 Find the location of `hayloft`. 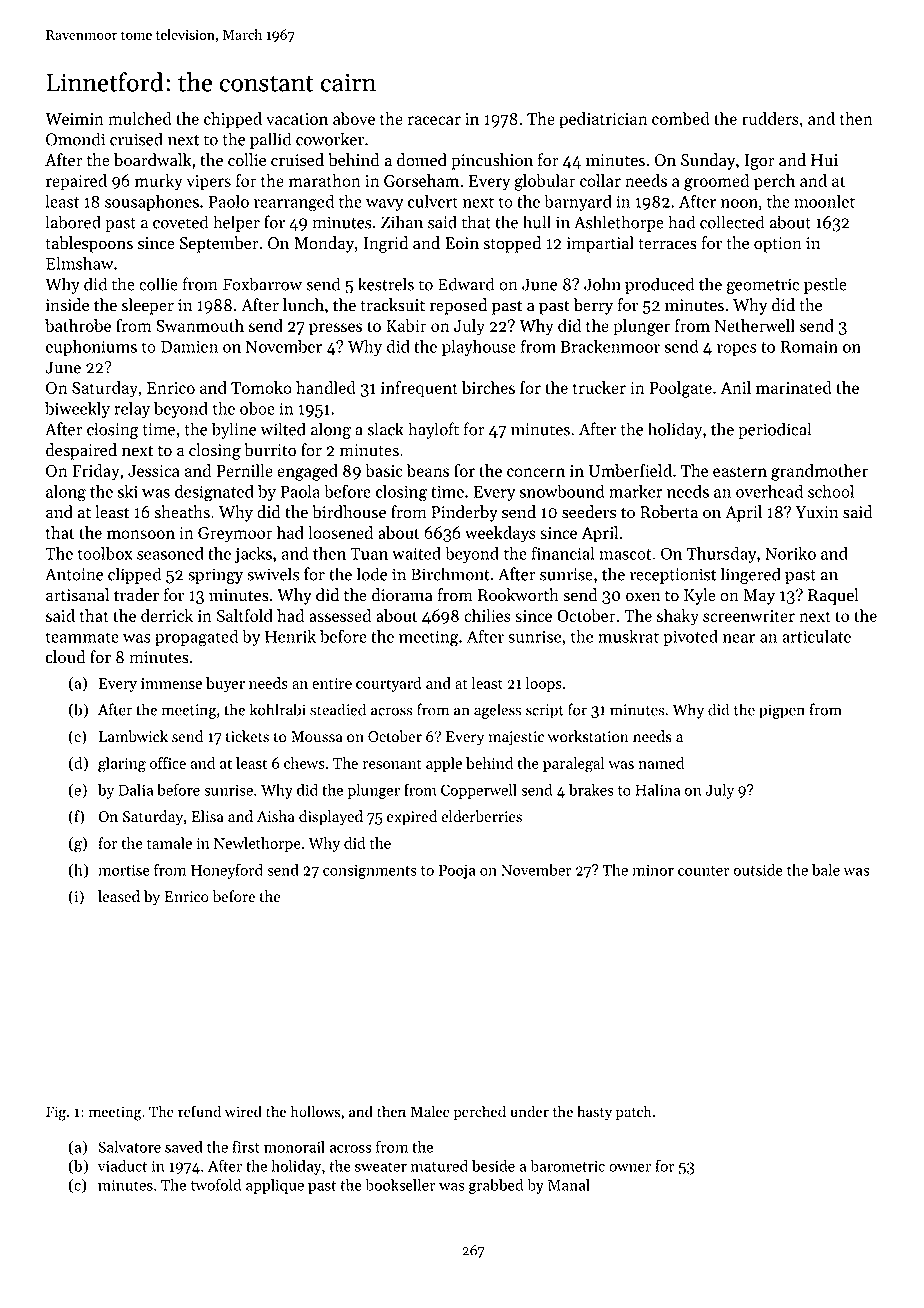

hayloft is located at coordinates (433, 430).
